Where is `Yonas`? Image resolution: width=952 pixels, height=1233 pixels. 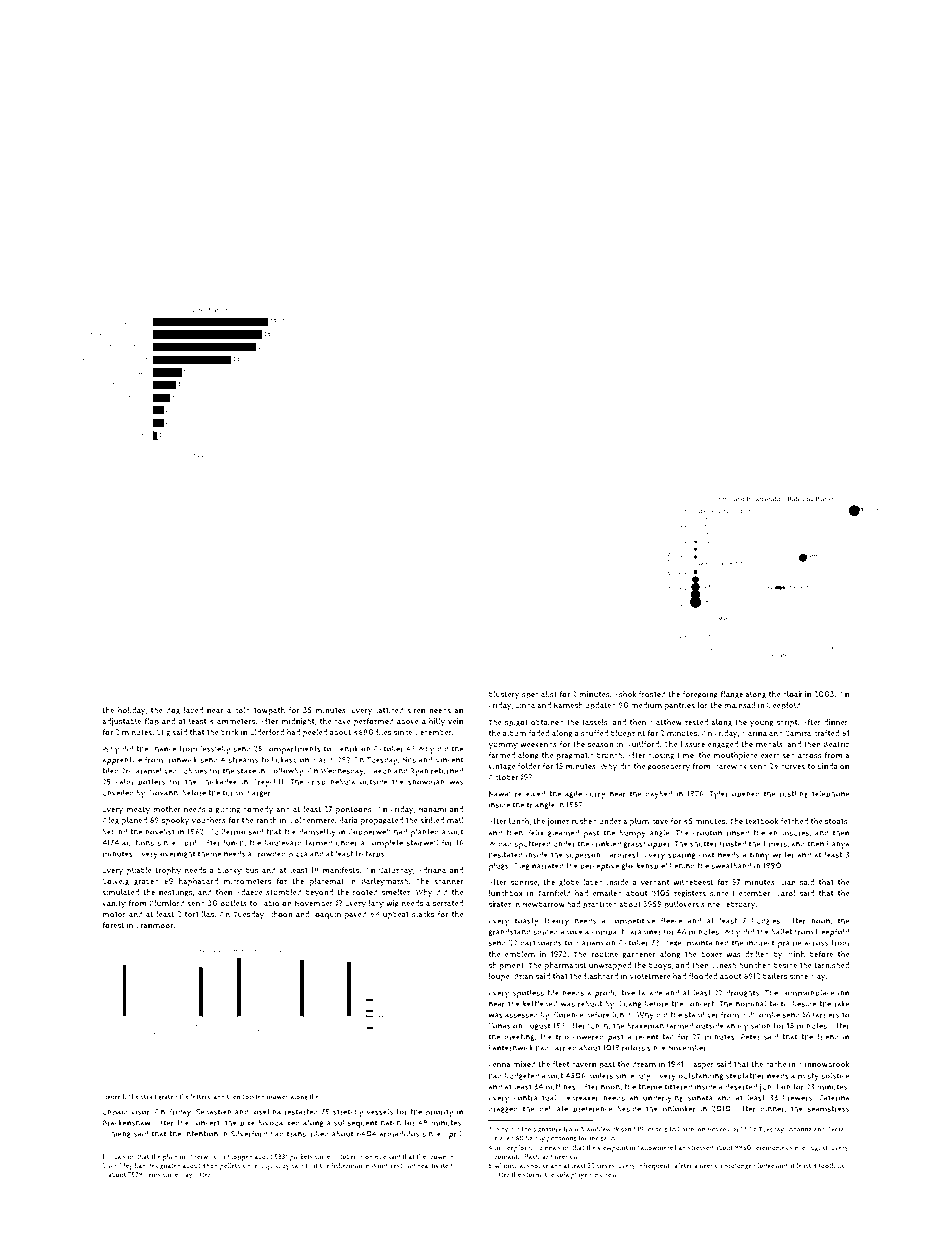
Yonas is located at coordinates (499, 1026).
